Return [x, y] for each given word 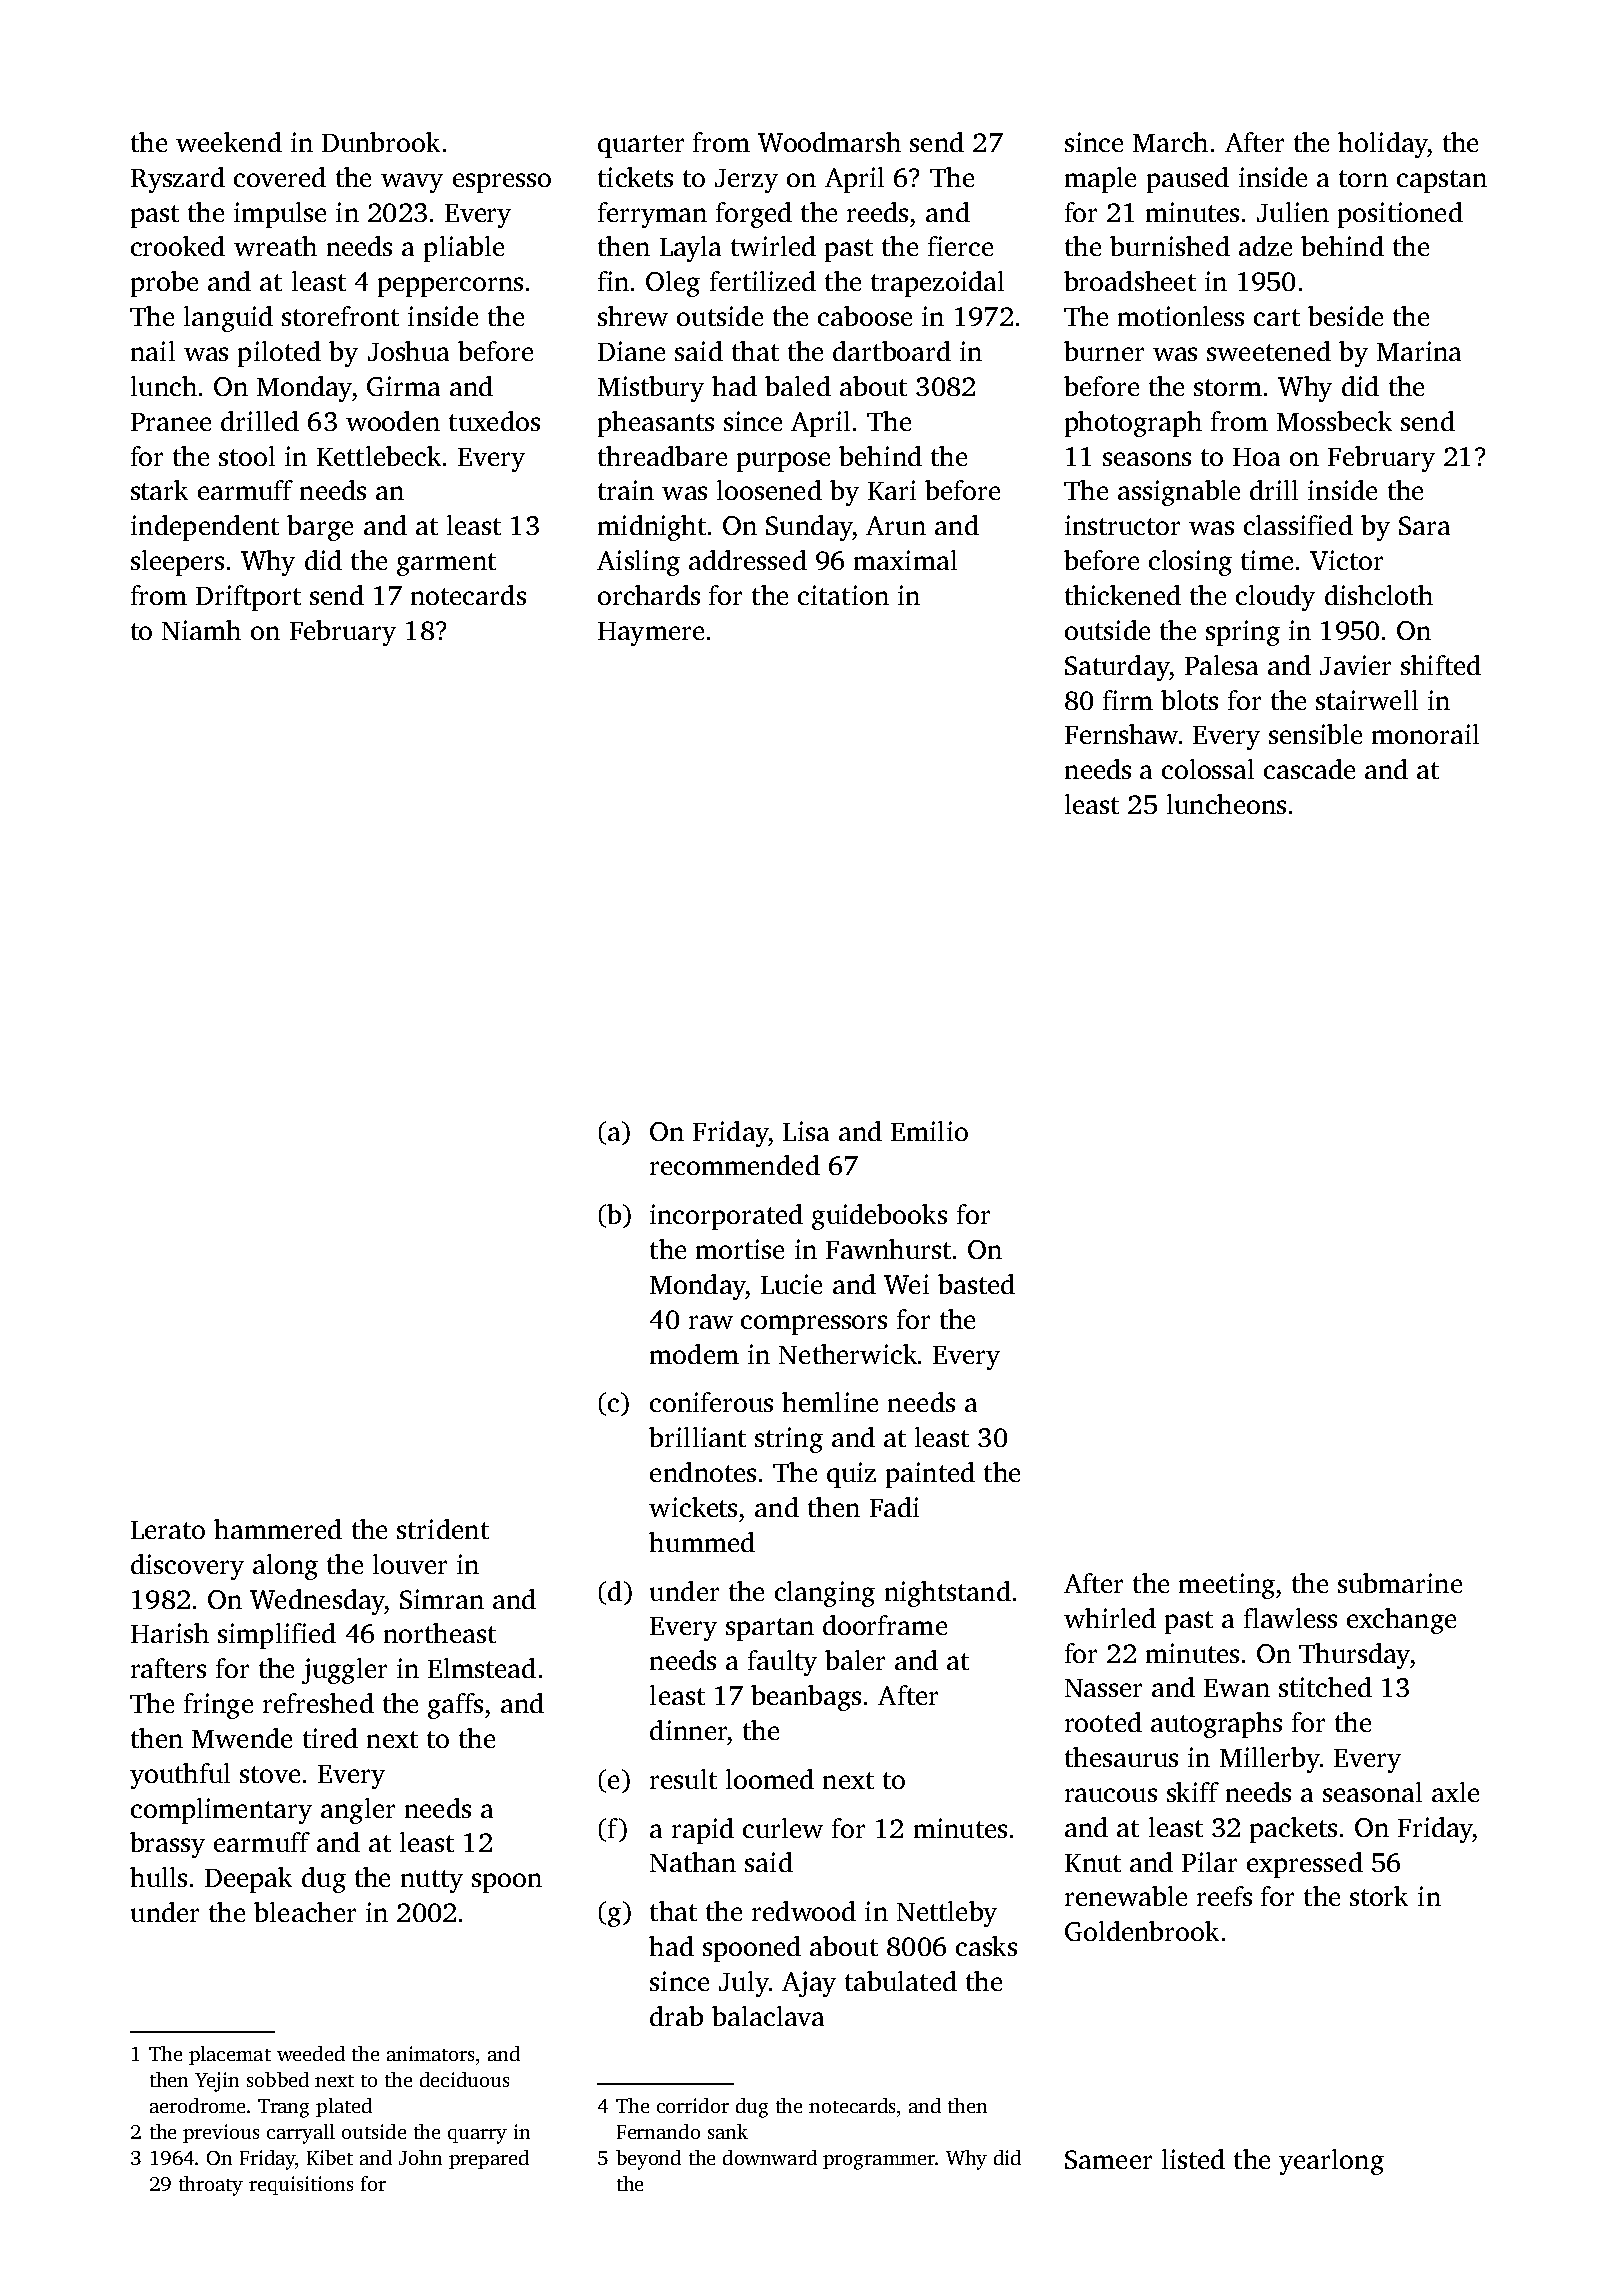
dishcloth [1379, 595]
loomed [770, 1779]
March [1170, 142]
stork [1379, 1896]
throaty [211, 2186]
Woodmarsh [829, 142]
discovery [187, 1567]
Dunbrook [381, 142]
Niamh [201, 630]
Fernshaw [1121, 734]
